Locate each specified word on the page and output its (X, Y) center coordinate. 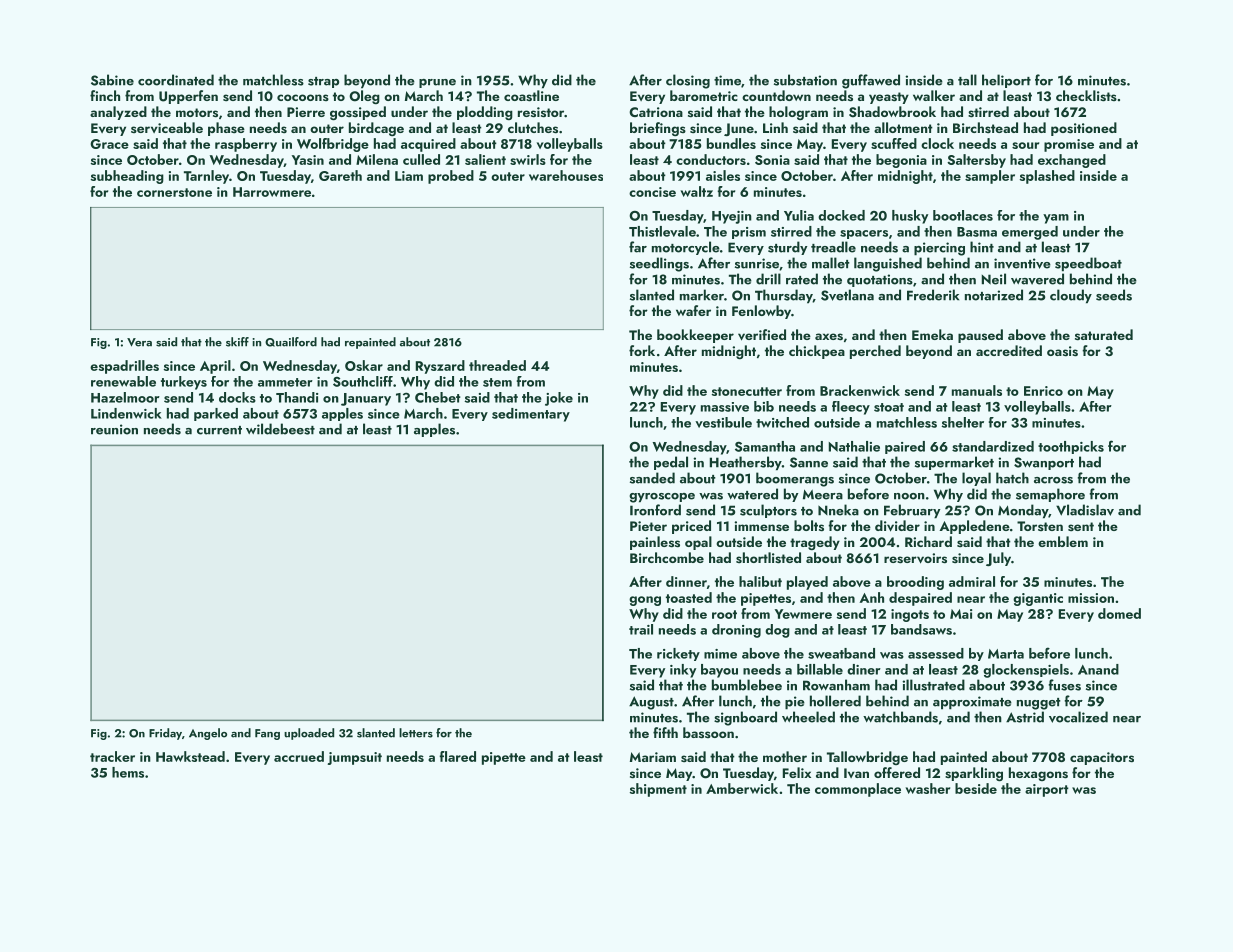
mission (1091, 598)
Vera (139, 342)
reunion (114, 429)
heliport (1006, 81)
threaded (497, 365)
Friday (165, 734)
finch (105, 95)
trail (641, 629)
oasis (1062, 351)
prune (437, 83)
